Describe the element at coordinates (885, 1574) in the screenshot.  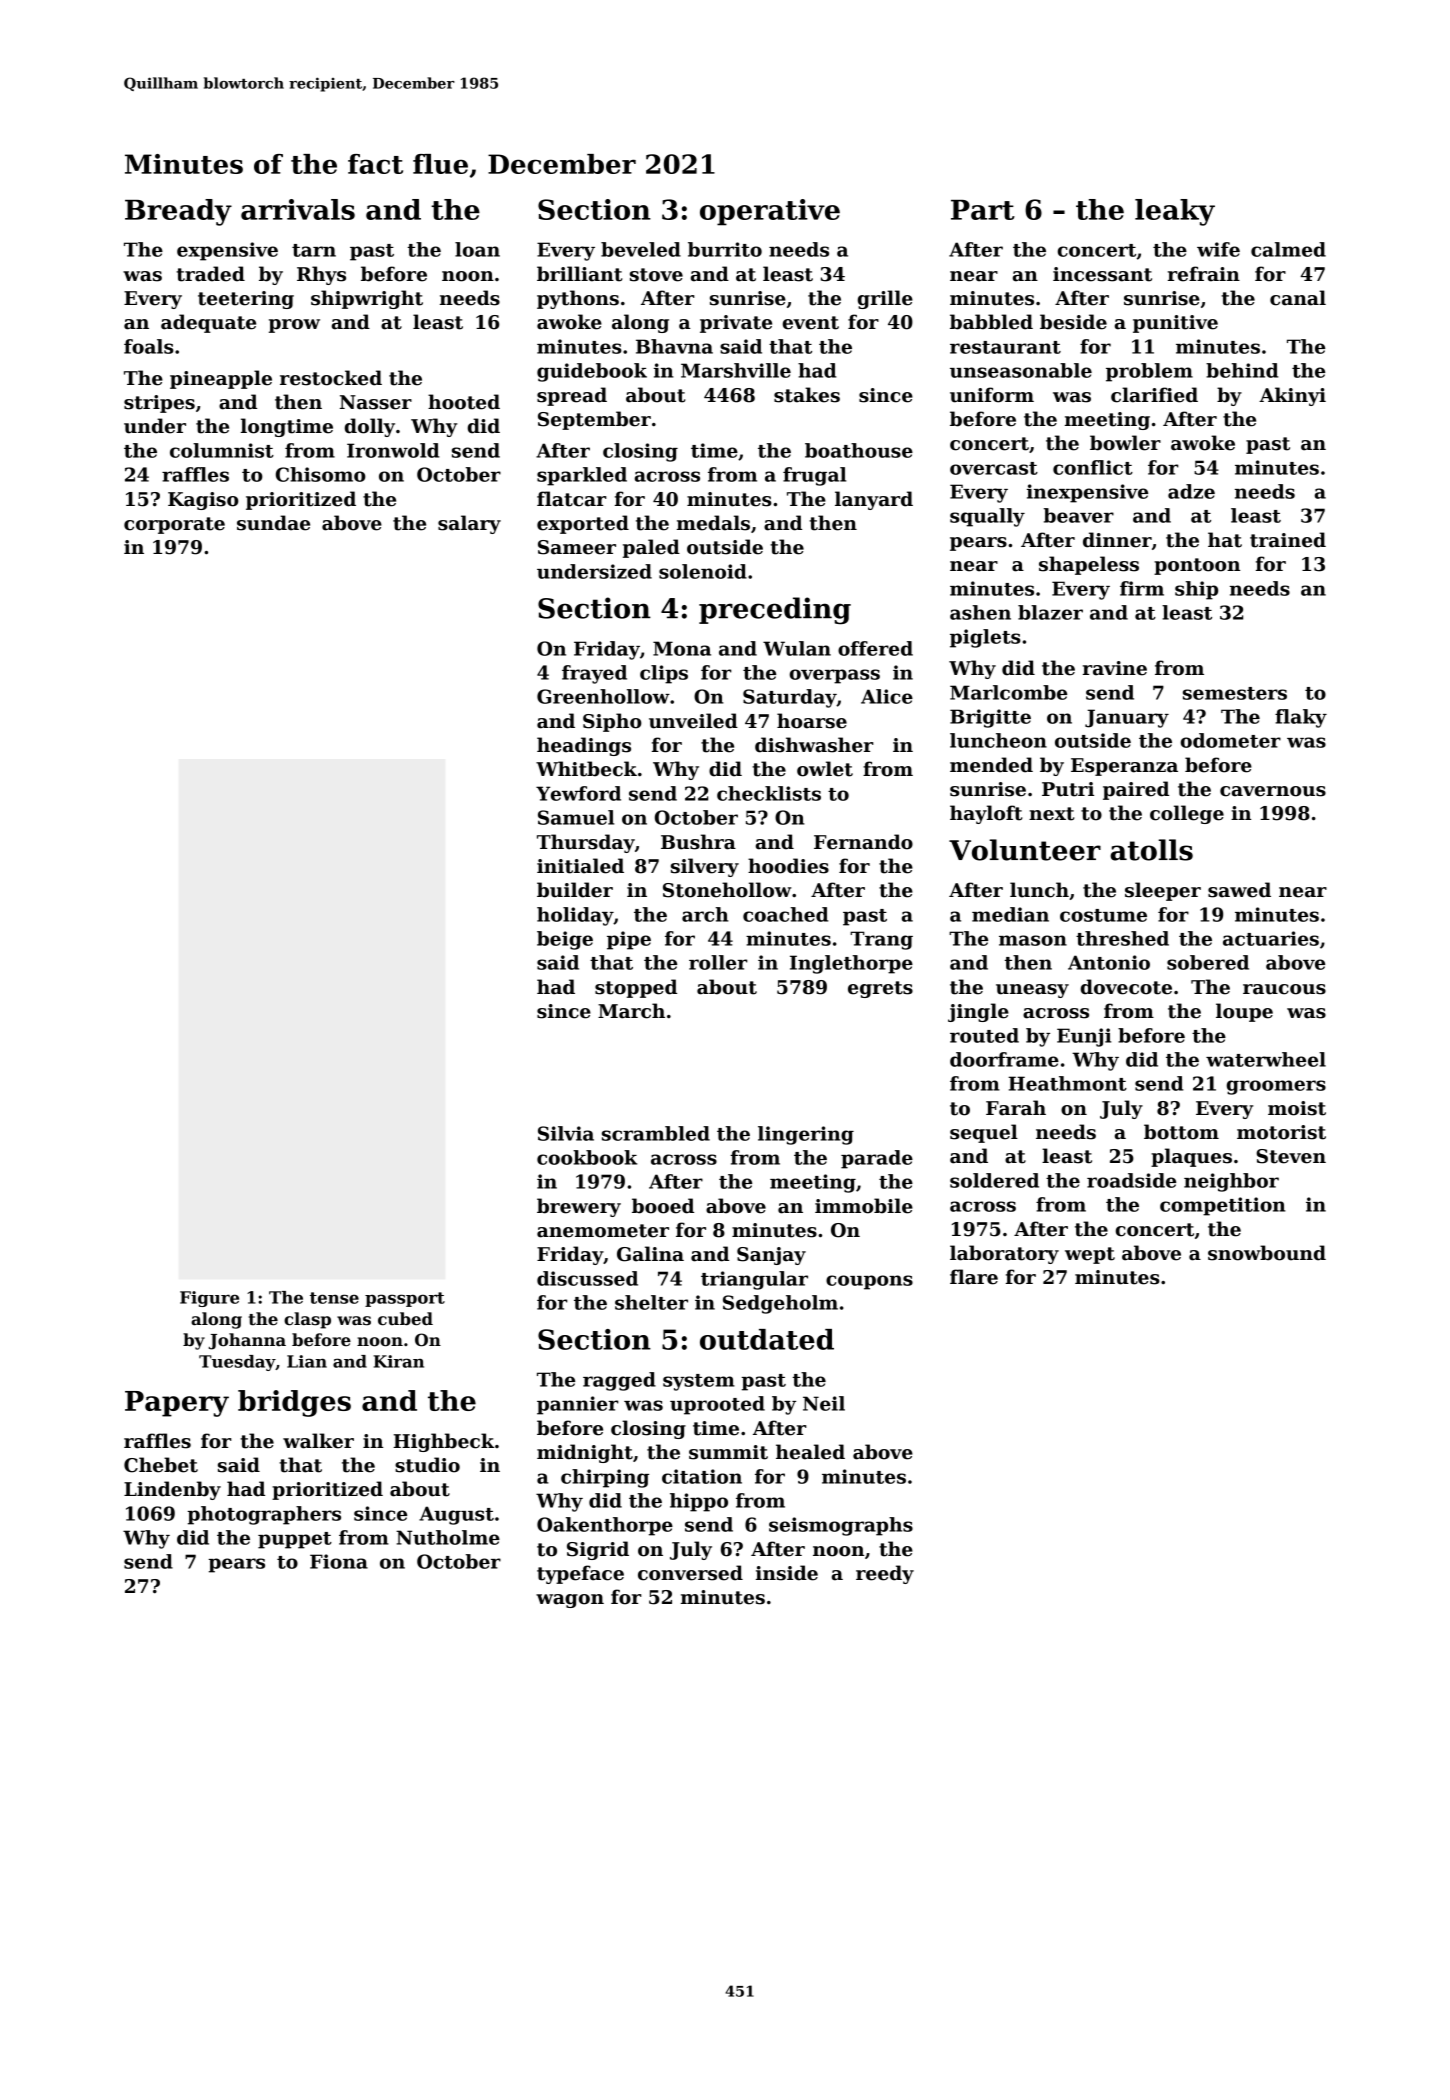
I see `reedy` at that location.
